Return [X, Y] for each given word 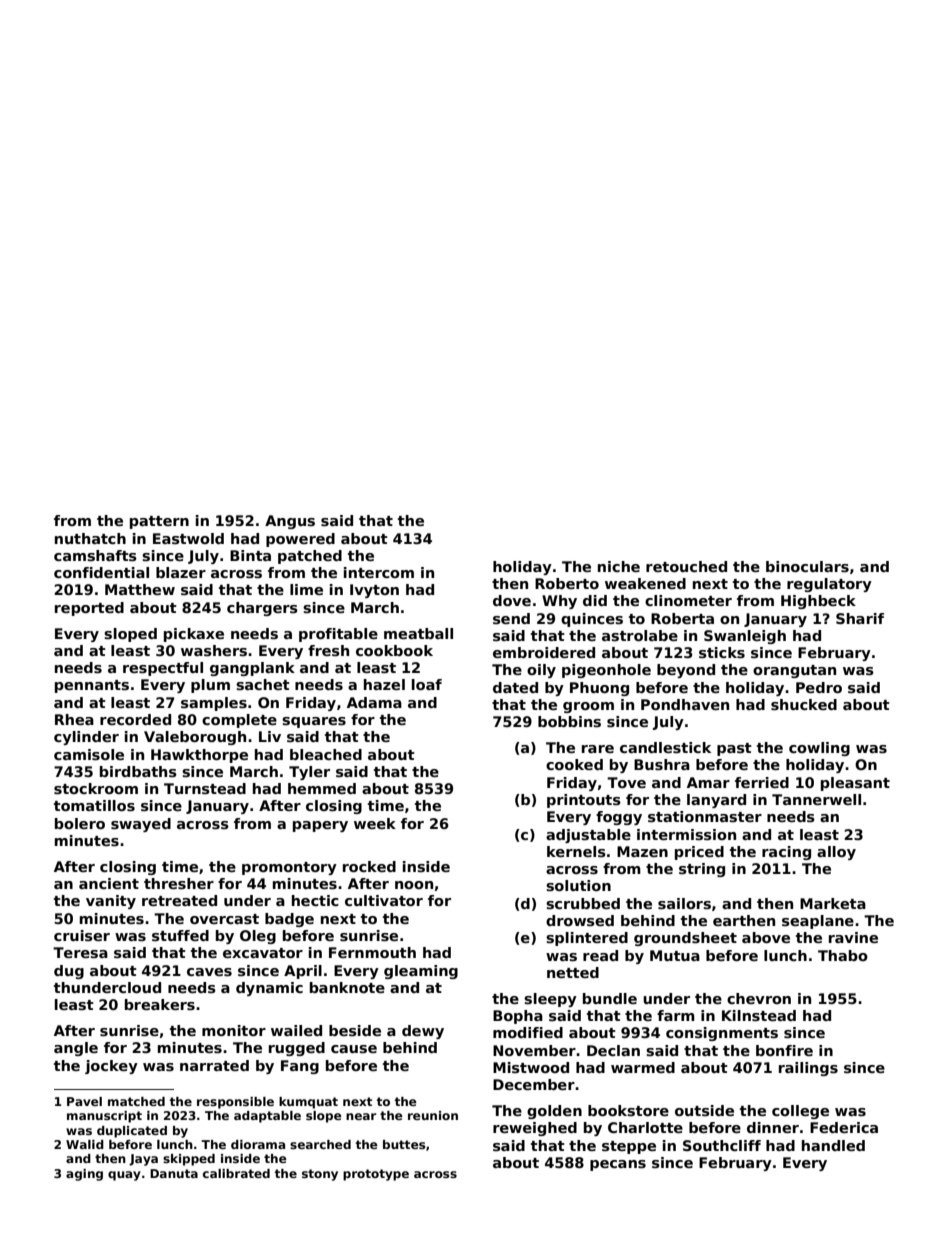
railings [808, 1069]
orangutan [794, 671]
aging [84, 1175]
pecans [618, 1165]
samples [214, 704]
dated [515, 687]
